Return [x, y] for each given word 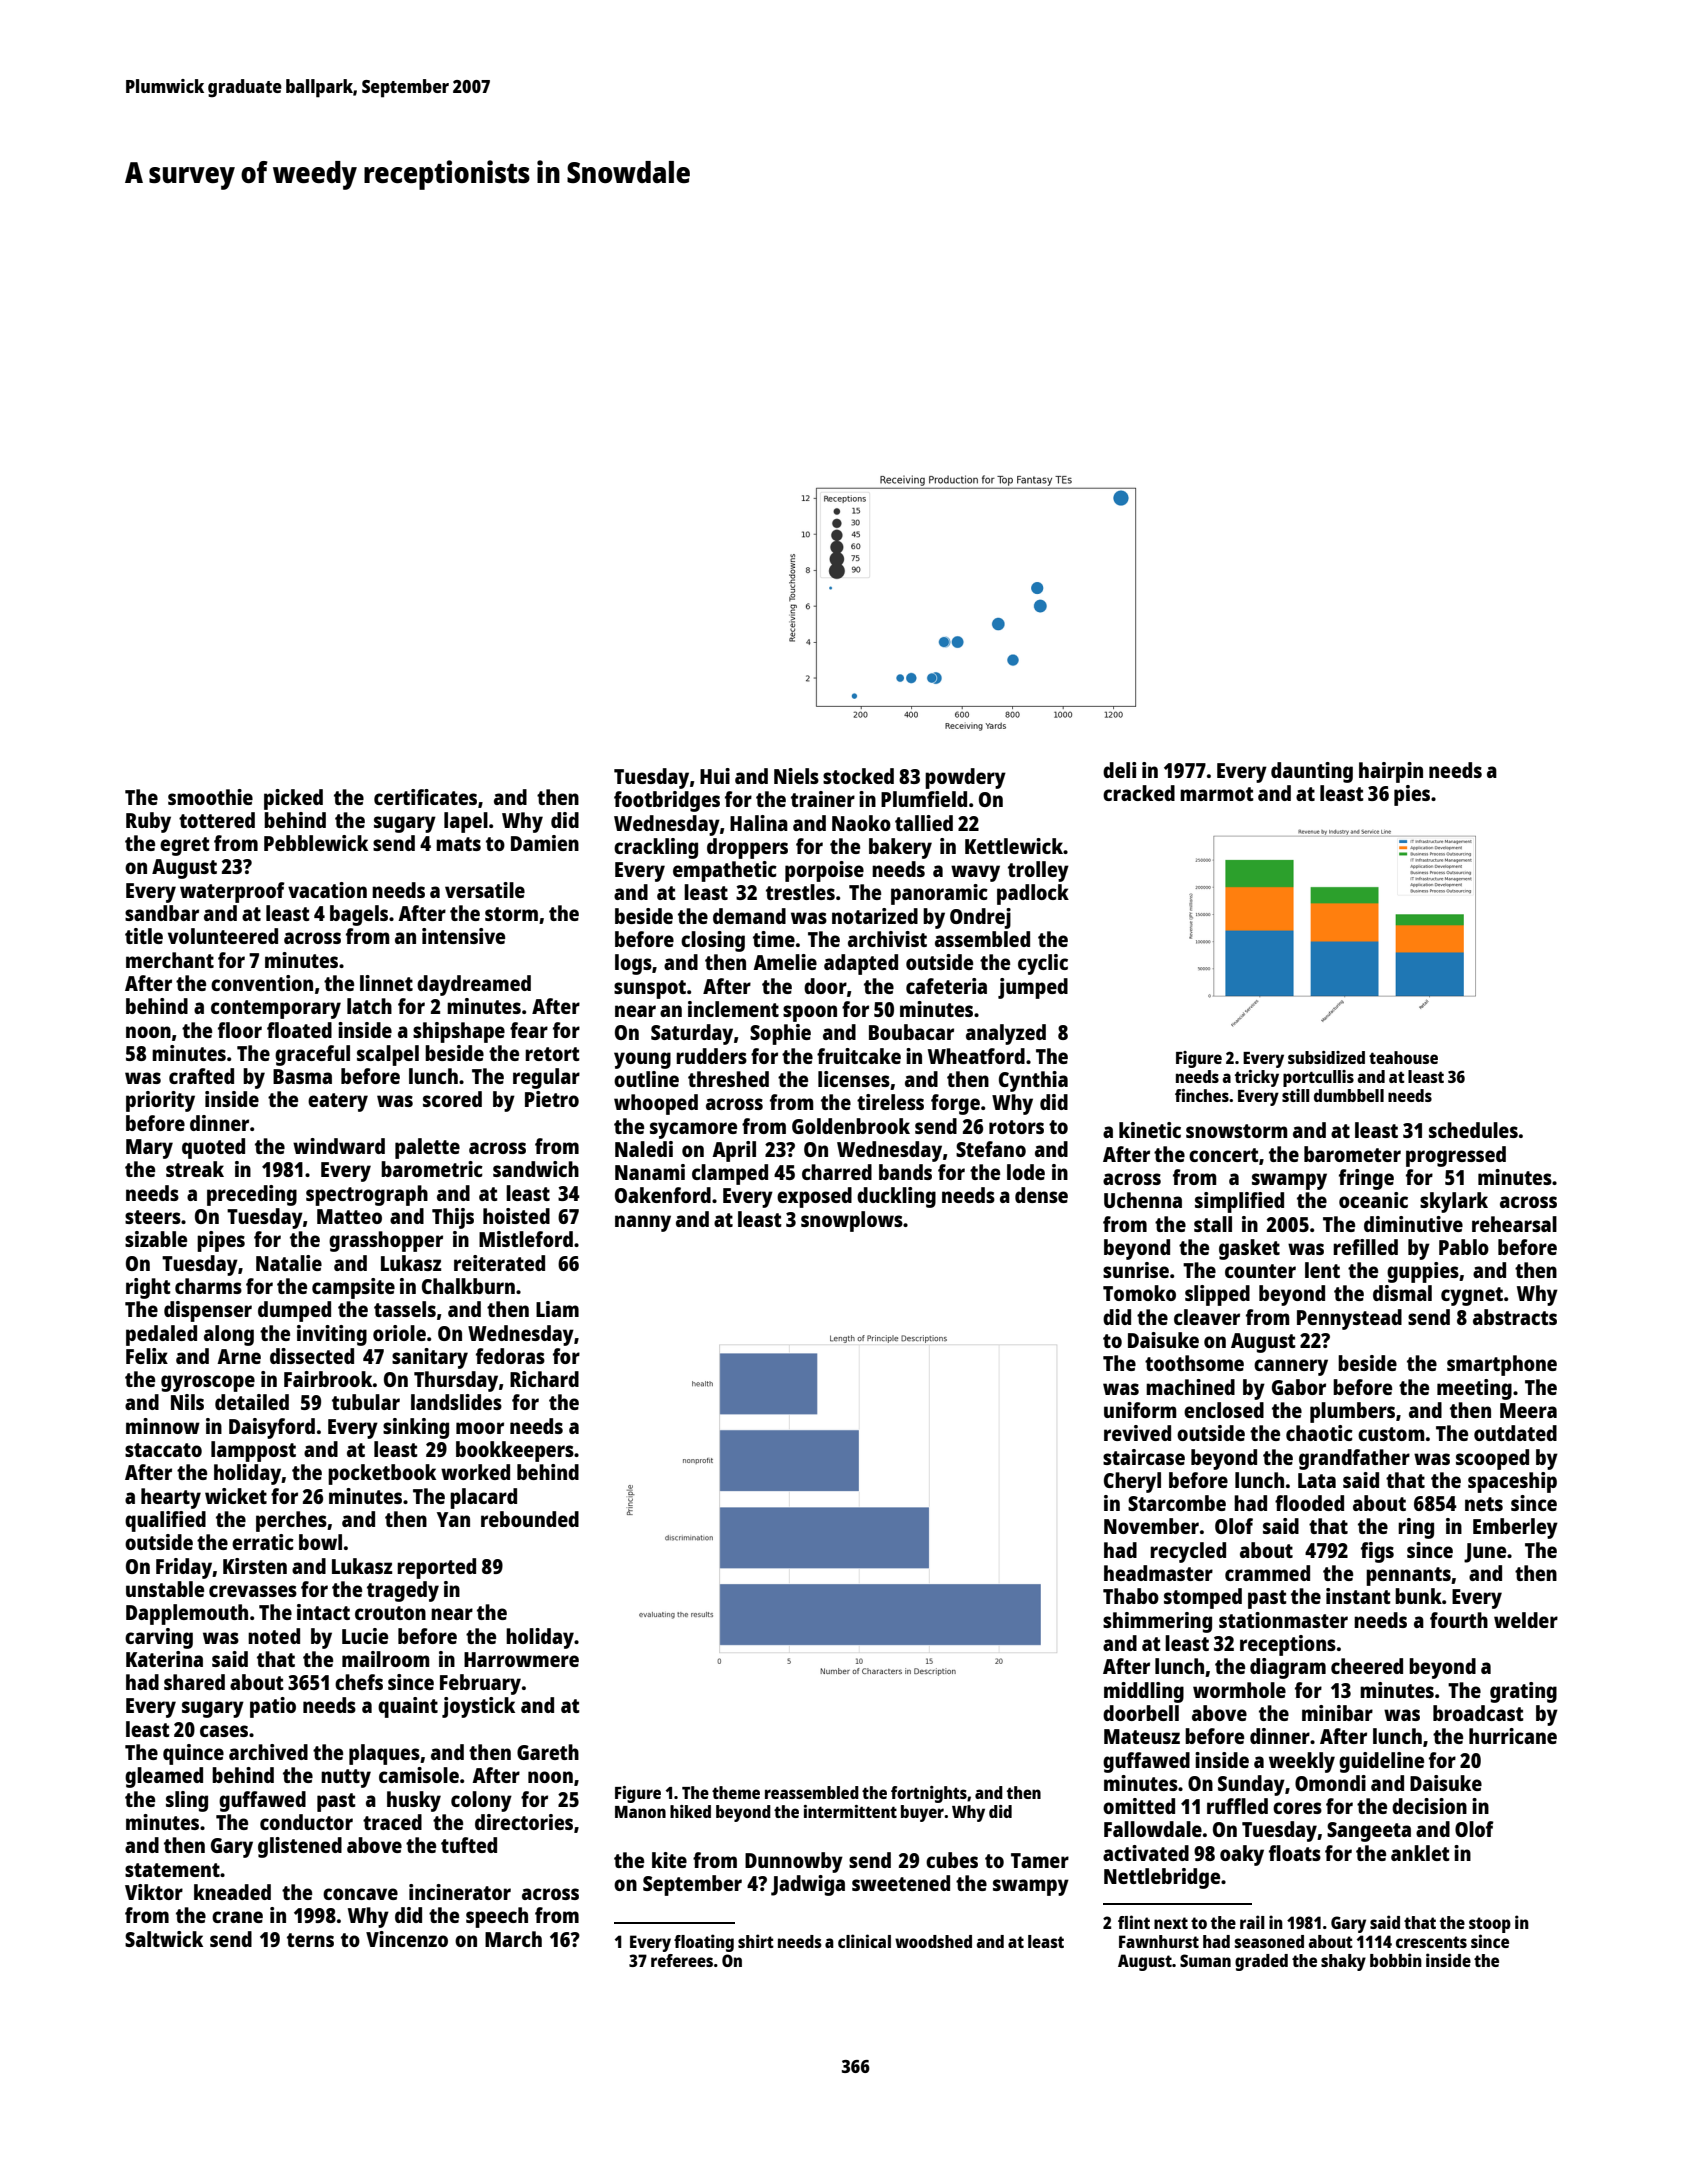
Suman [1205, 1960]
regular [546, 1078]
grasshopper [386, 1241]
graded [1261, 1962]
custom [1391, 1434]
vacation [327, 890]
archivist [887, 939]
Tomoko [1139, 1293]
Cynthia [1033, 1081]
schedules [1473, 1130]
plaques [384, 1754]
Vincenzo [407, 1939]
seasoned [1269, 1941]
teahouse [1403, 1057]
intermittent [850, 1811]
